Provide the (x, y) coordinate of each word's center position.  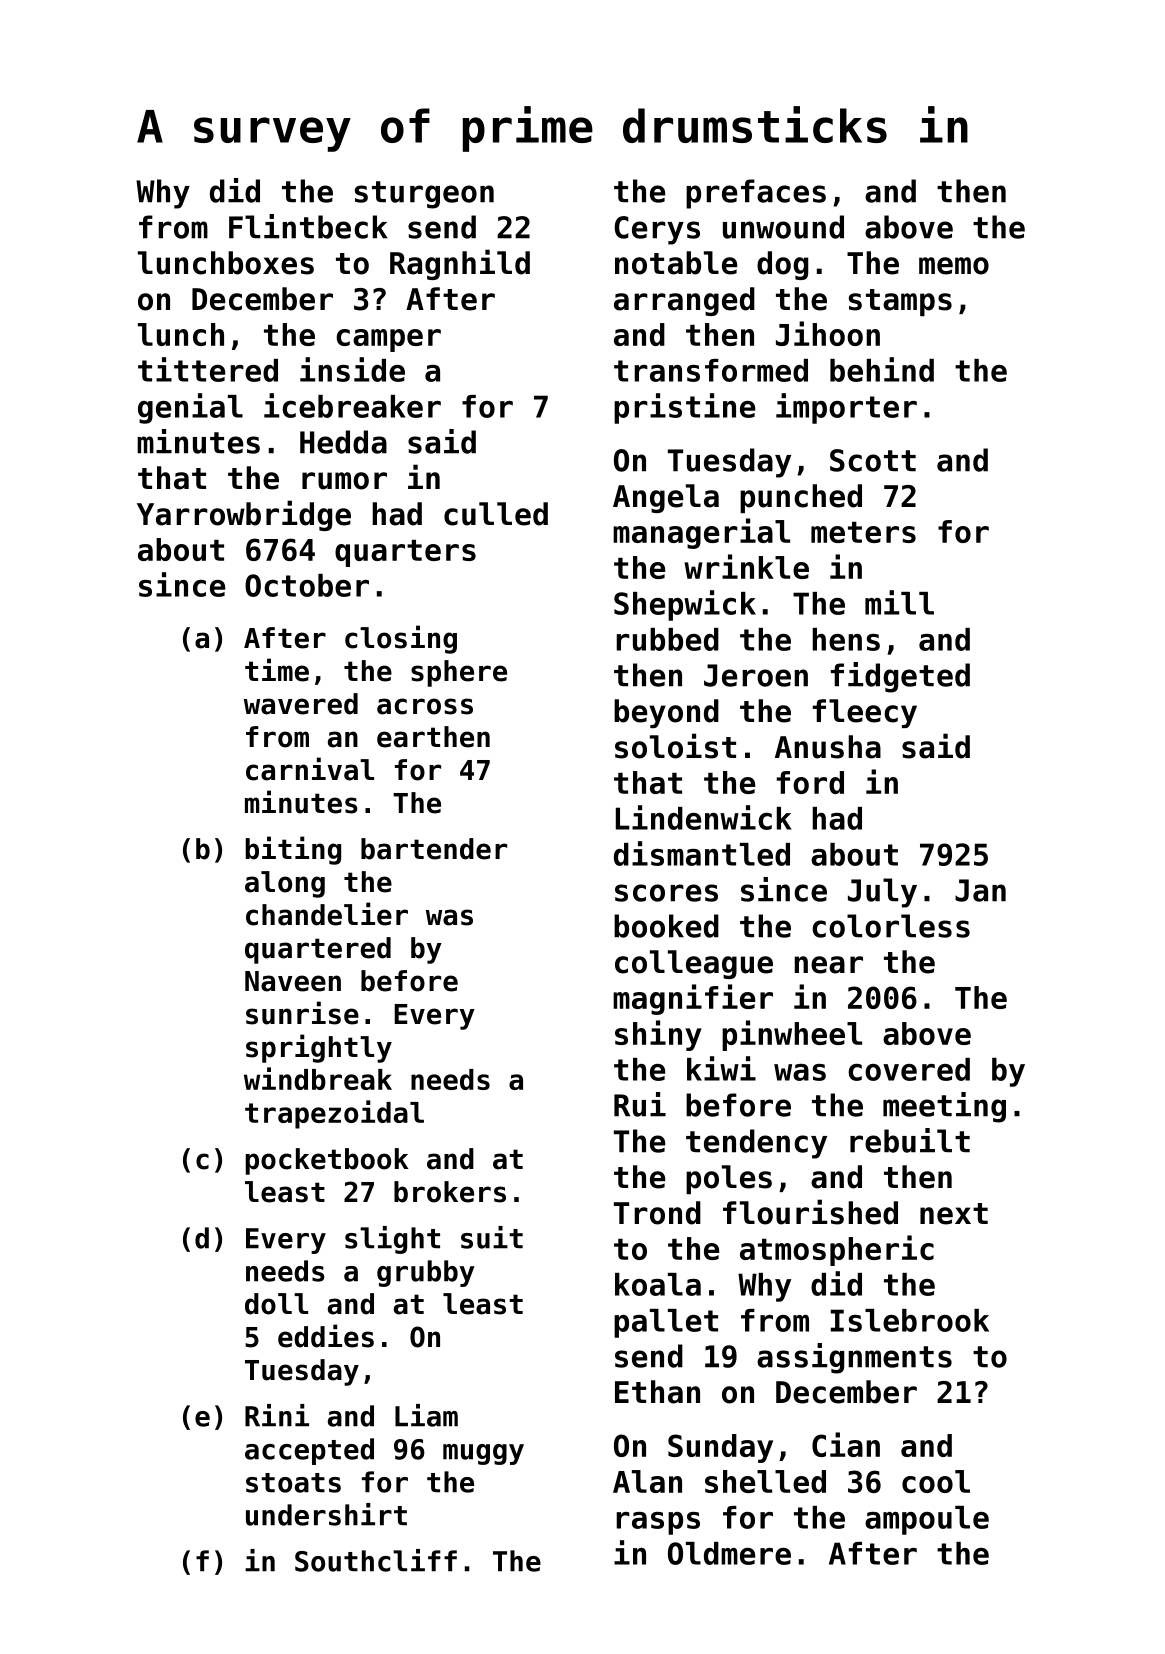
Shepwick (685, 605)
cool (936, 1481)
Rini (277, 1415)
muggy (483, 1454)
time (277, 670)
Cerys (657, 230)
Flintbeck (308, 226)
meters (863, 532)
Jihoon (828, 333)
